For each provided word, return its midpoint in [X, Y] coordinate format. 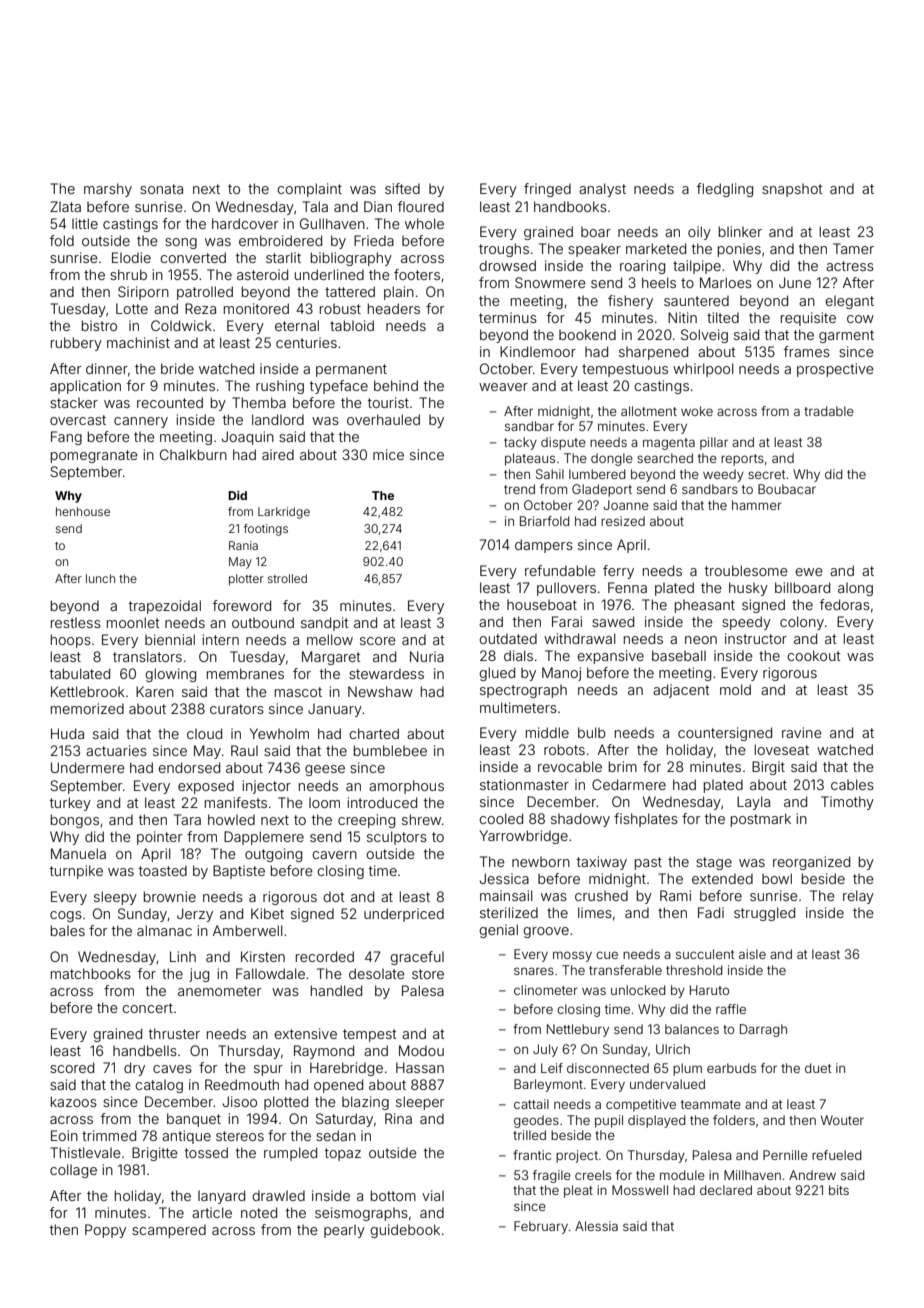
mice [388, 454]
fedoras [845, 604]
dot [334, 896]
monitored [256, 308]
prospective [835, 370]
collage [73, 1171]
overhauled [383, 419]
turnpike [76, 872]
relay [858, 897]
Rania [243, 545]
